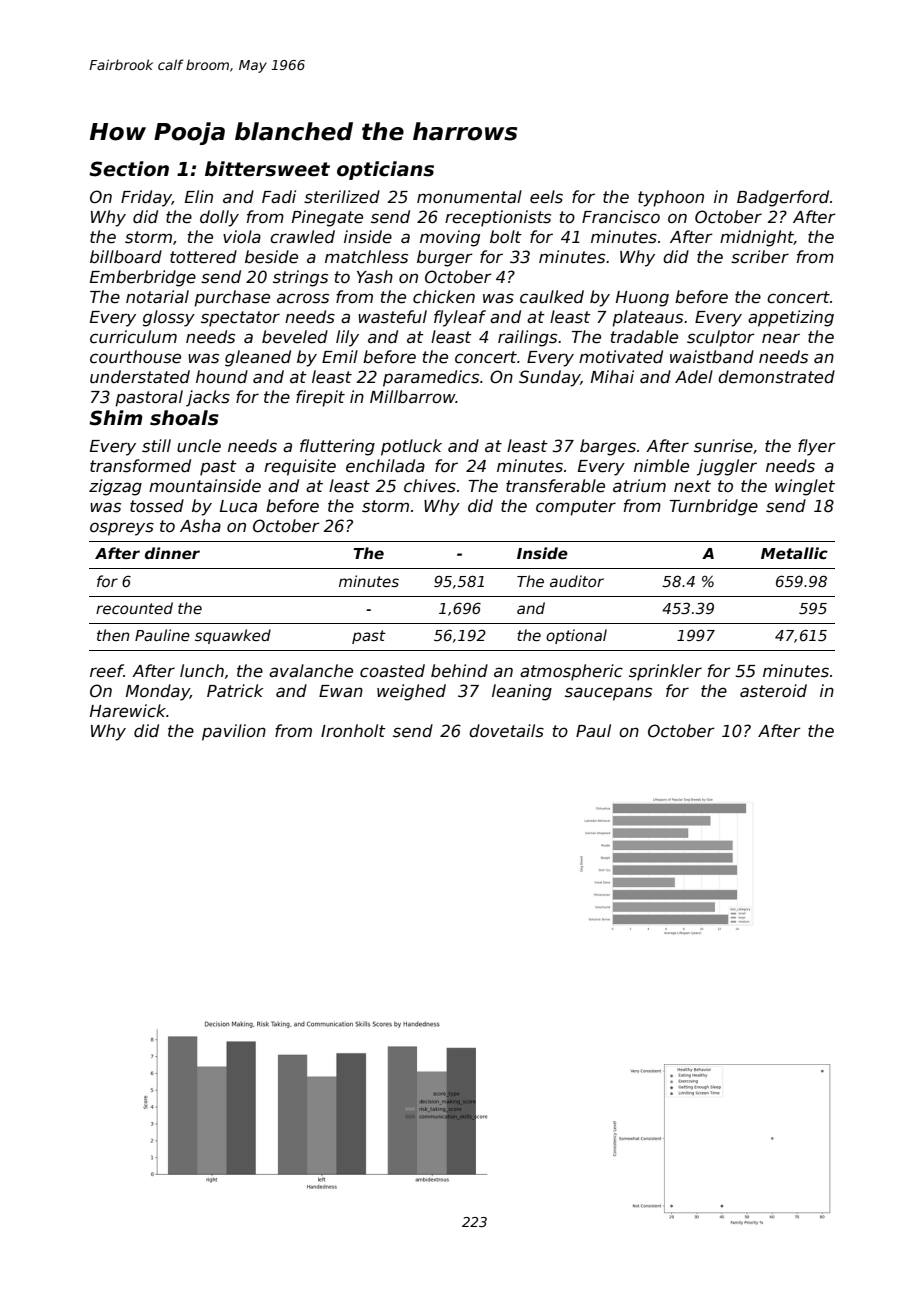 This screenshot has width=924, height=1311. Describe the element at coordinates (238, 506) in the screenshot. I see `Luca` at that location.
